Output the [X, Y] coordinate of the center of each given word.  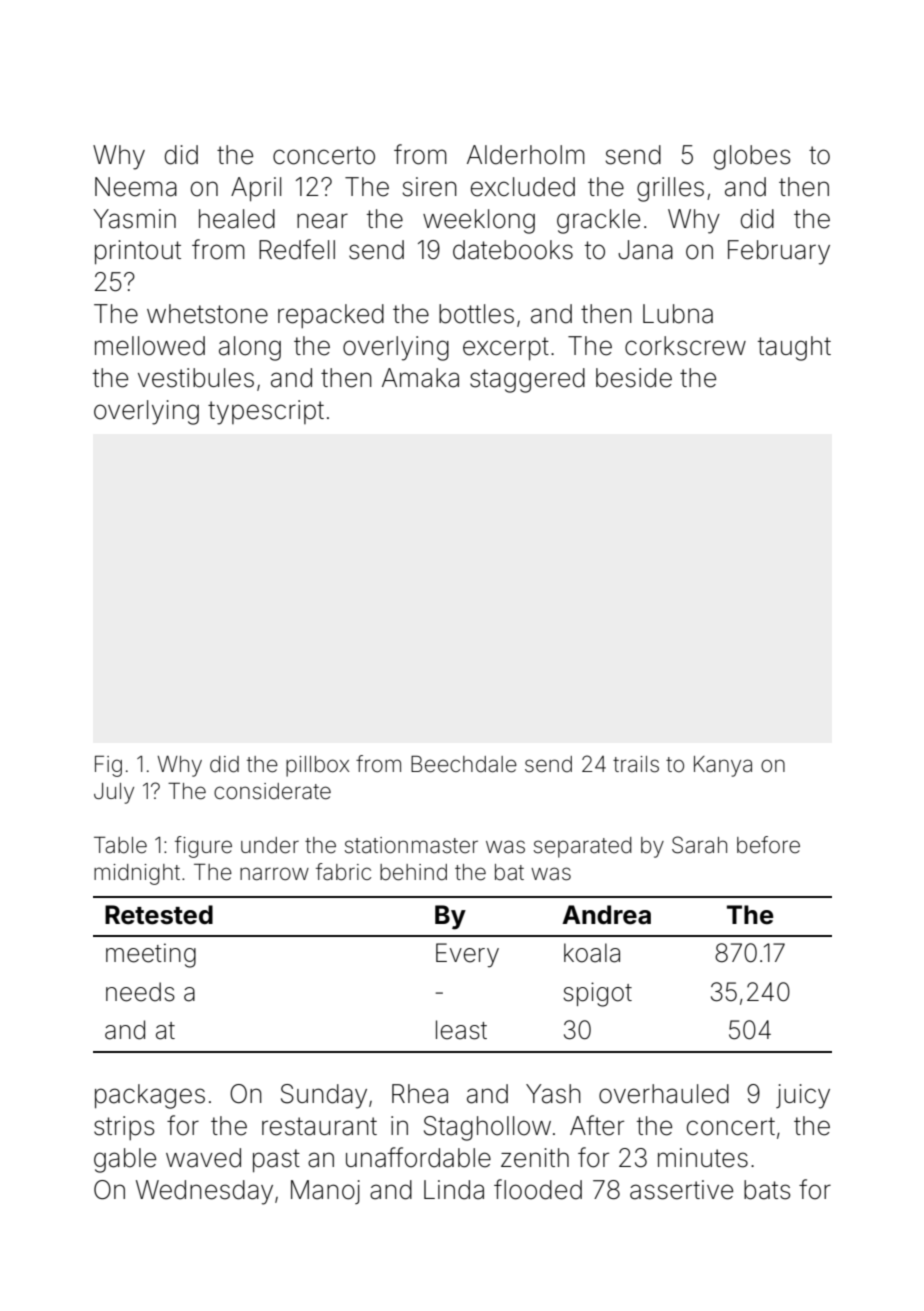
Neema [136, 187]
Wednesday [204, 1192]
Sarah [699, 845]
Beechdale [464, 764]
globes [752, 157]
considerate [272, 791]
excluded [523, 187]
